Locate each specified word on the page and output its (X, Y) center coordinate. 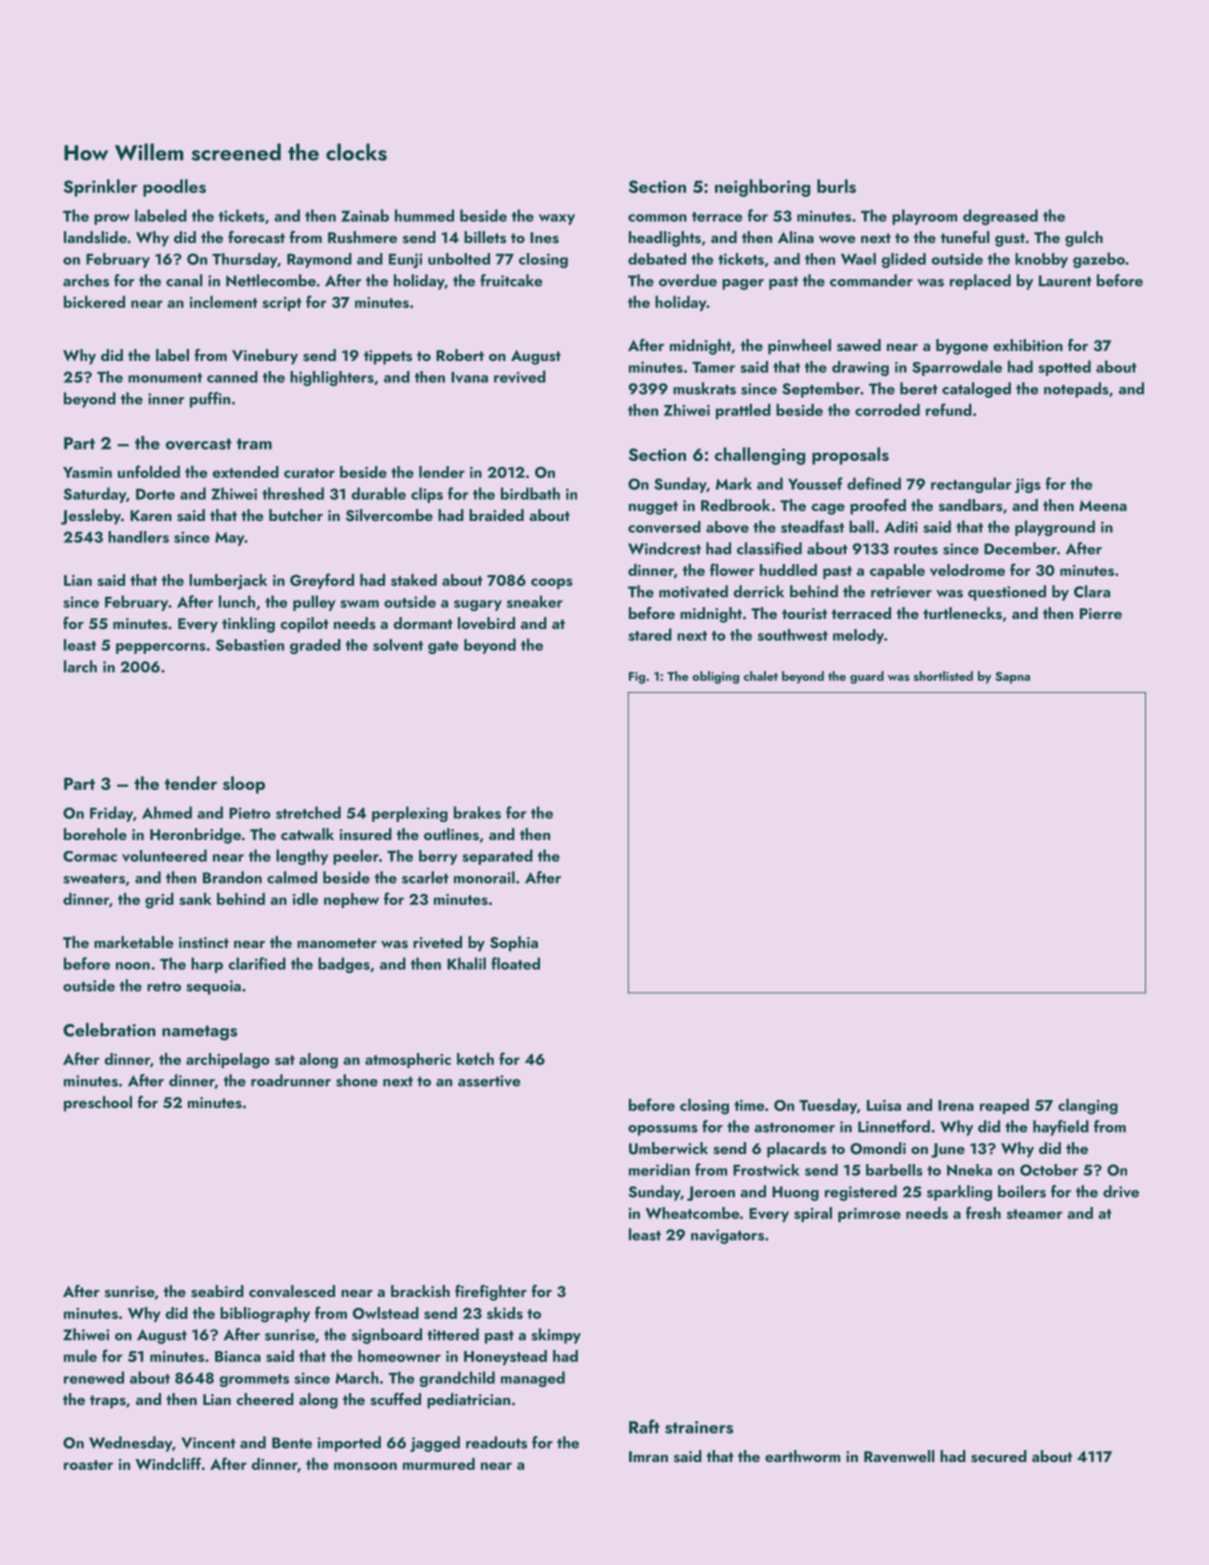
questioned (1007, 593)
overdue (688, 280)
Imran (648, 1456)
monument (165, 378)
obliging (715, 677)
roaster (88, 1465)
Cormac (90, 856)
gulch (1084, 239)
